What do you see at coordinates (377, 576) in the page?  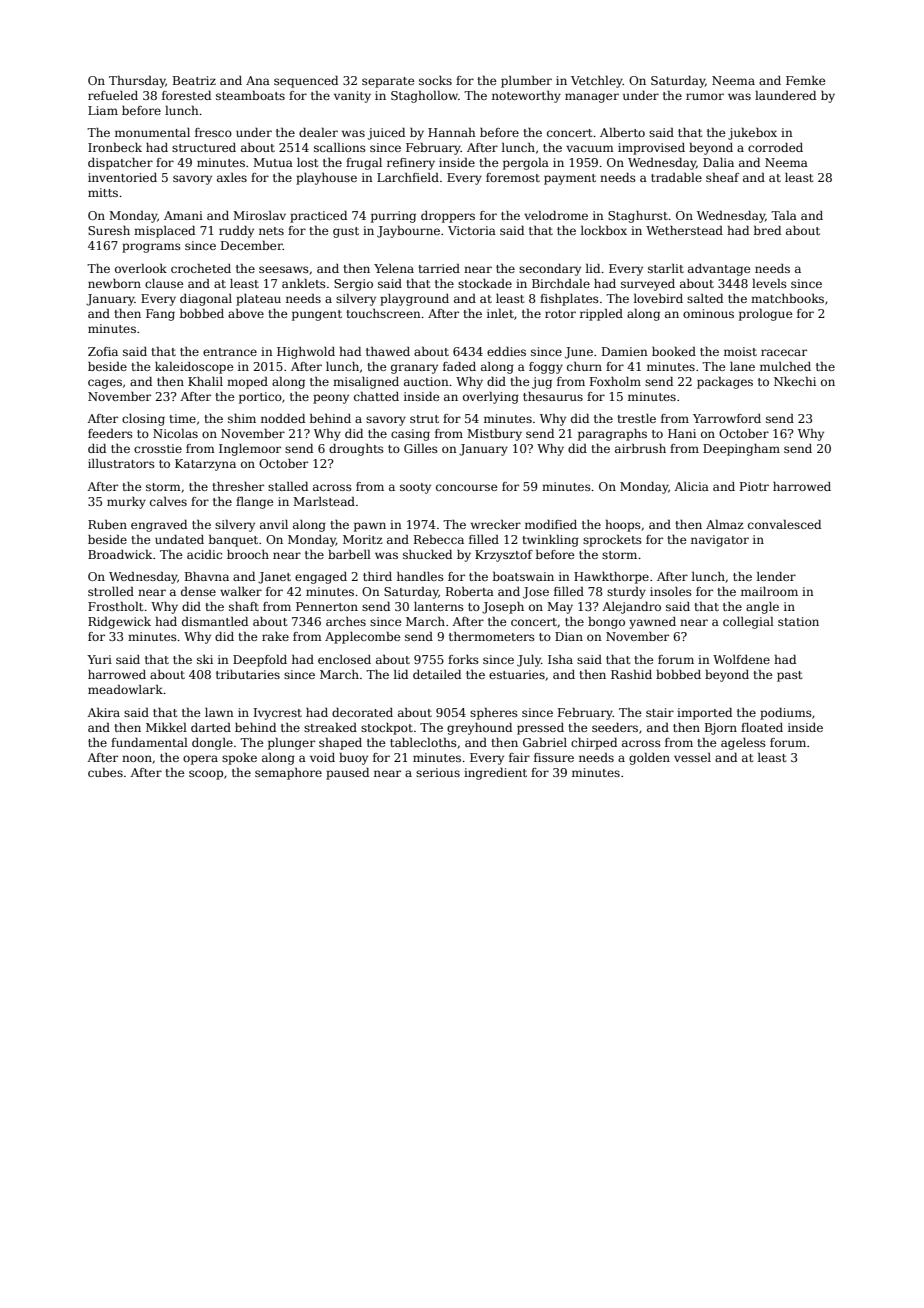 I see `third` at bounding box center [377, 576].
